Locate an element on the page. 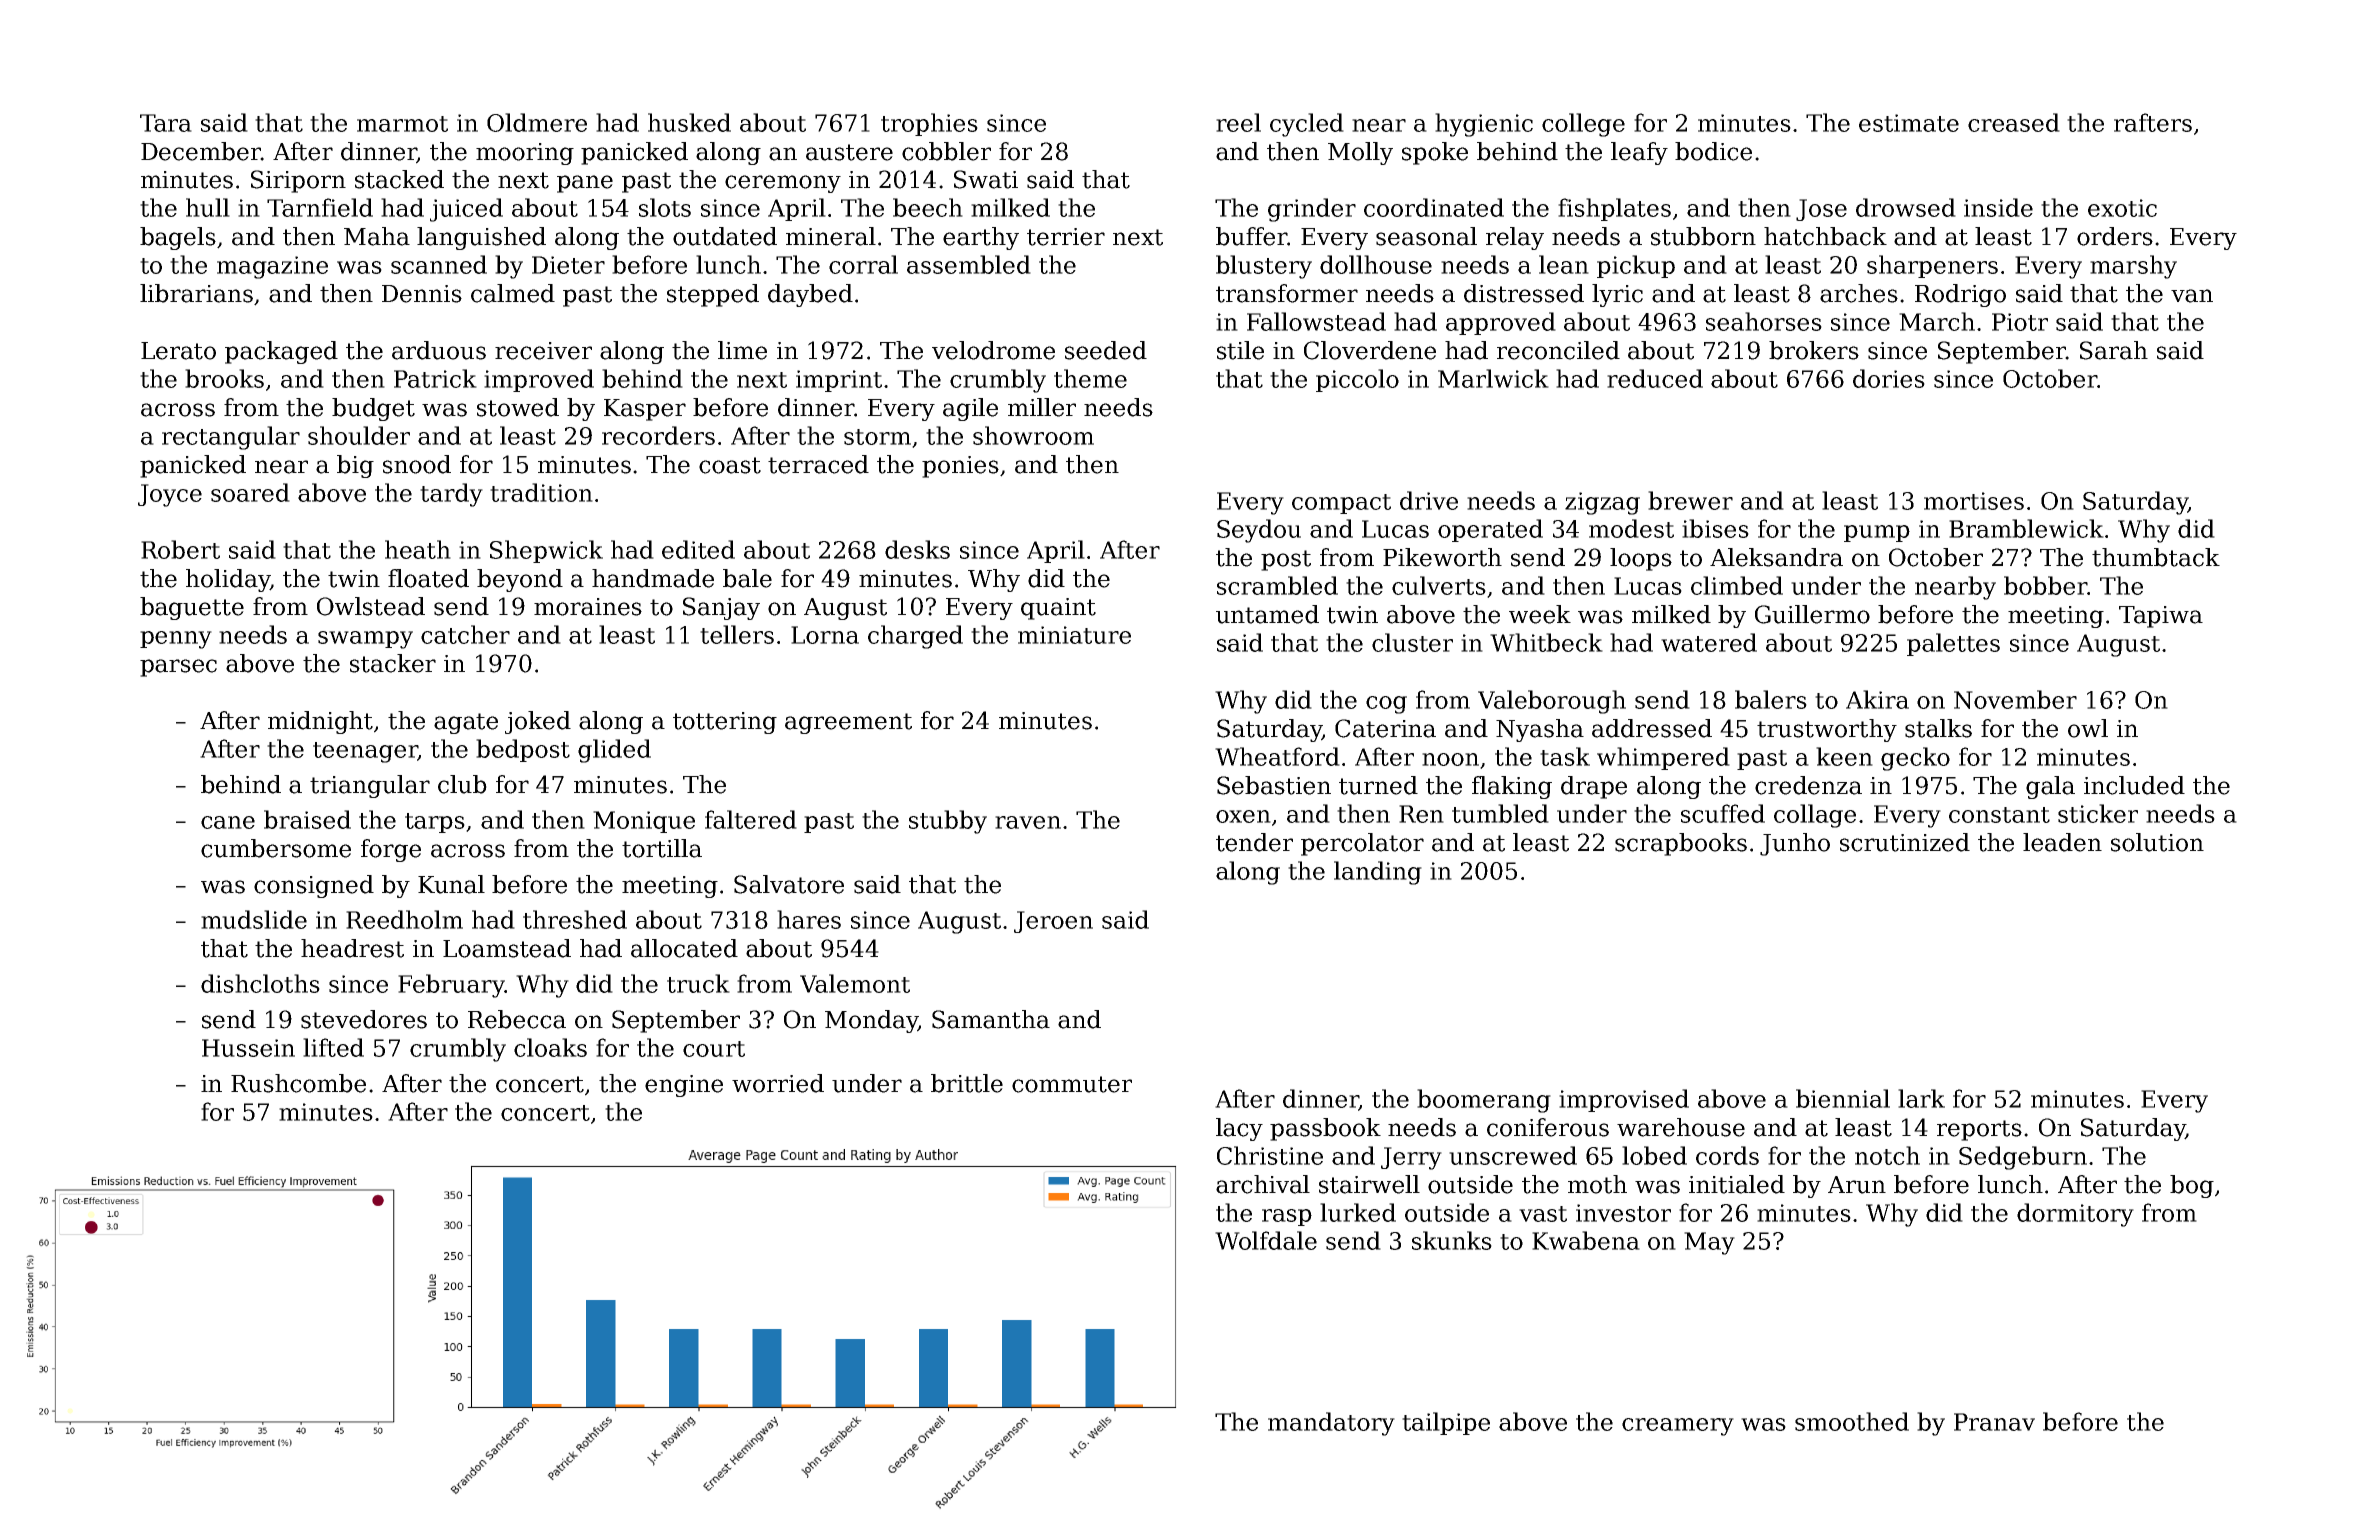  creased is located at coordinates (2014, 122).
